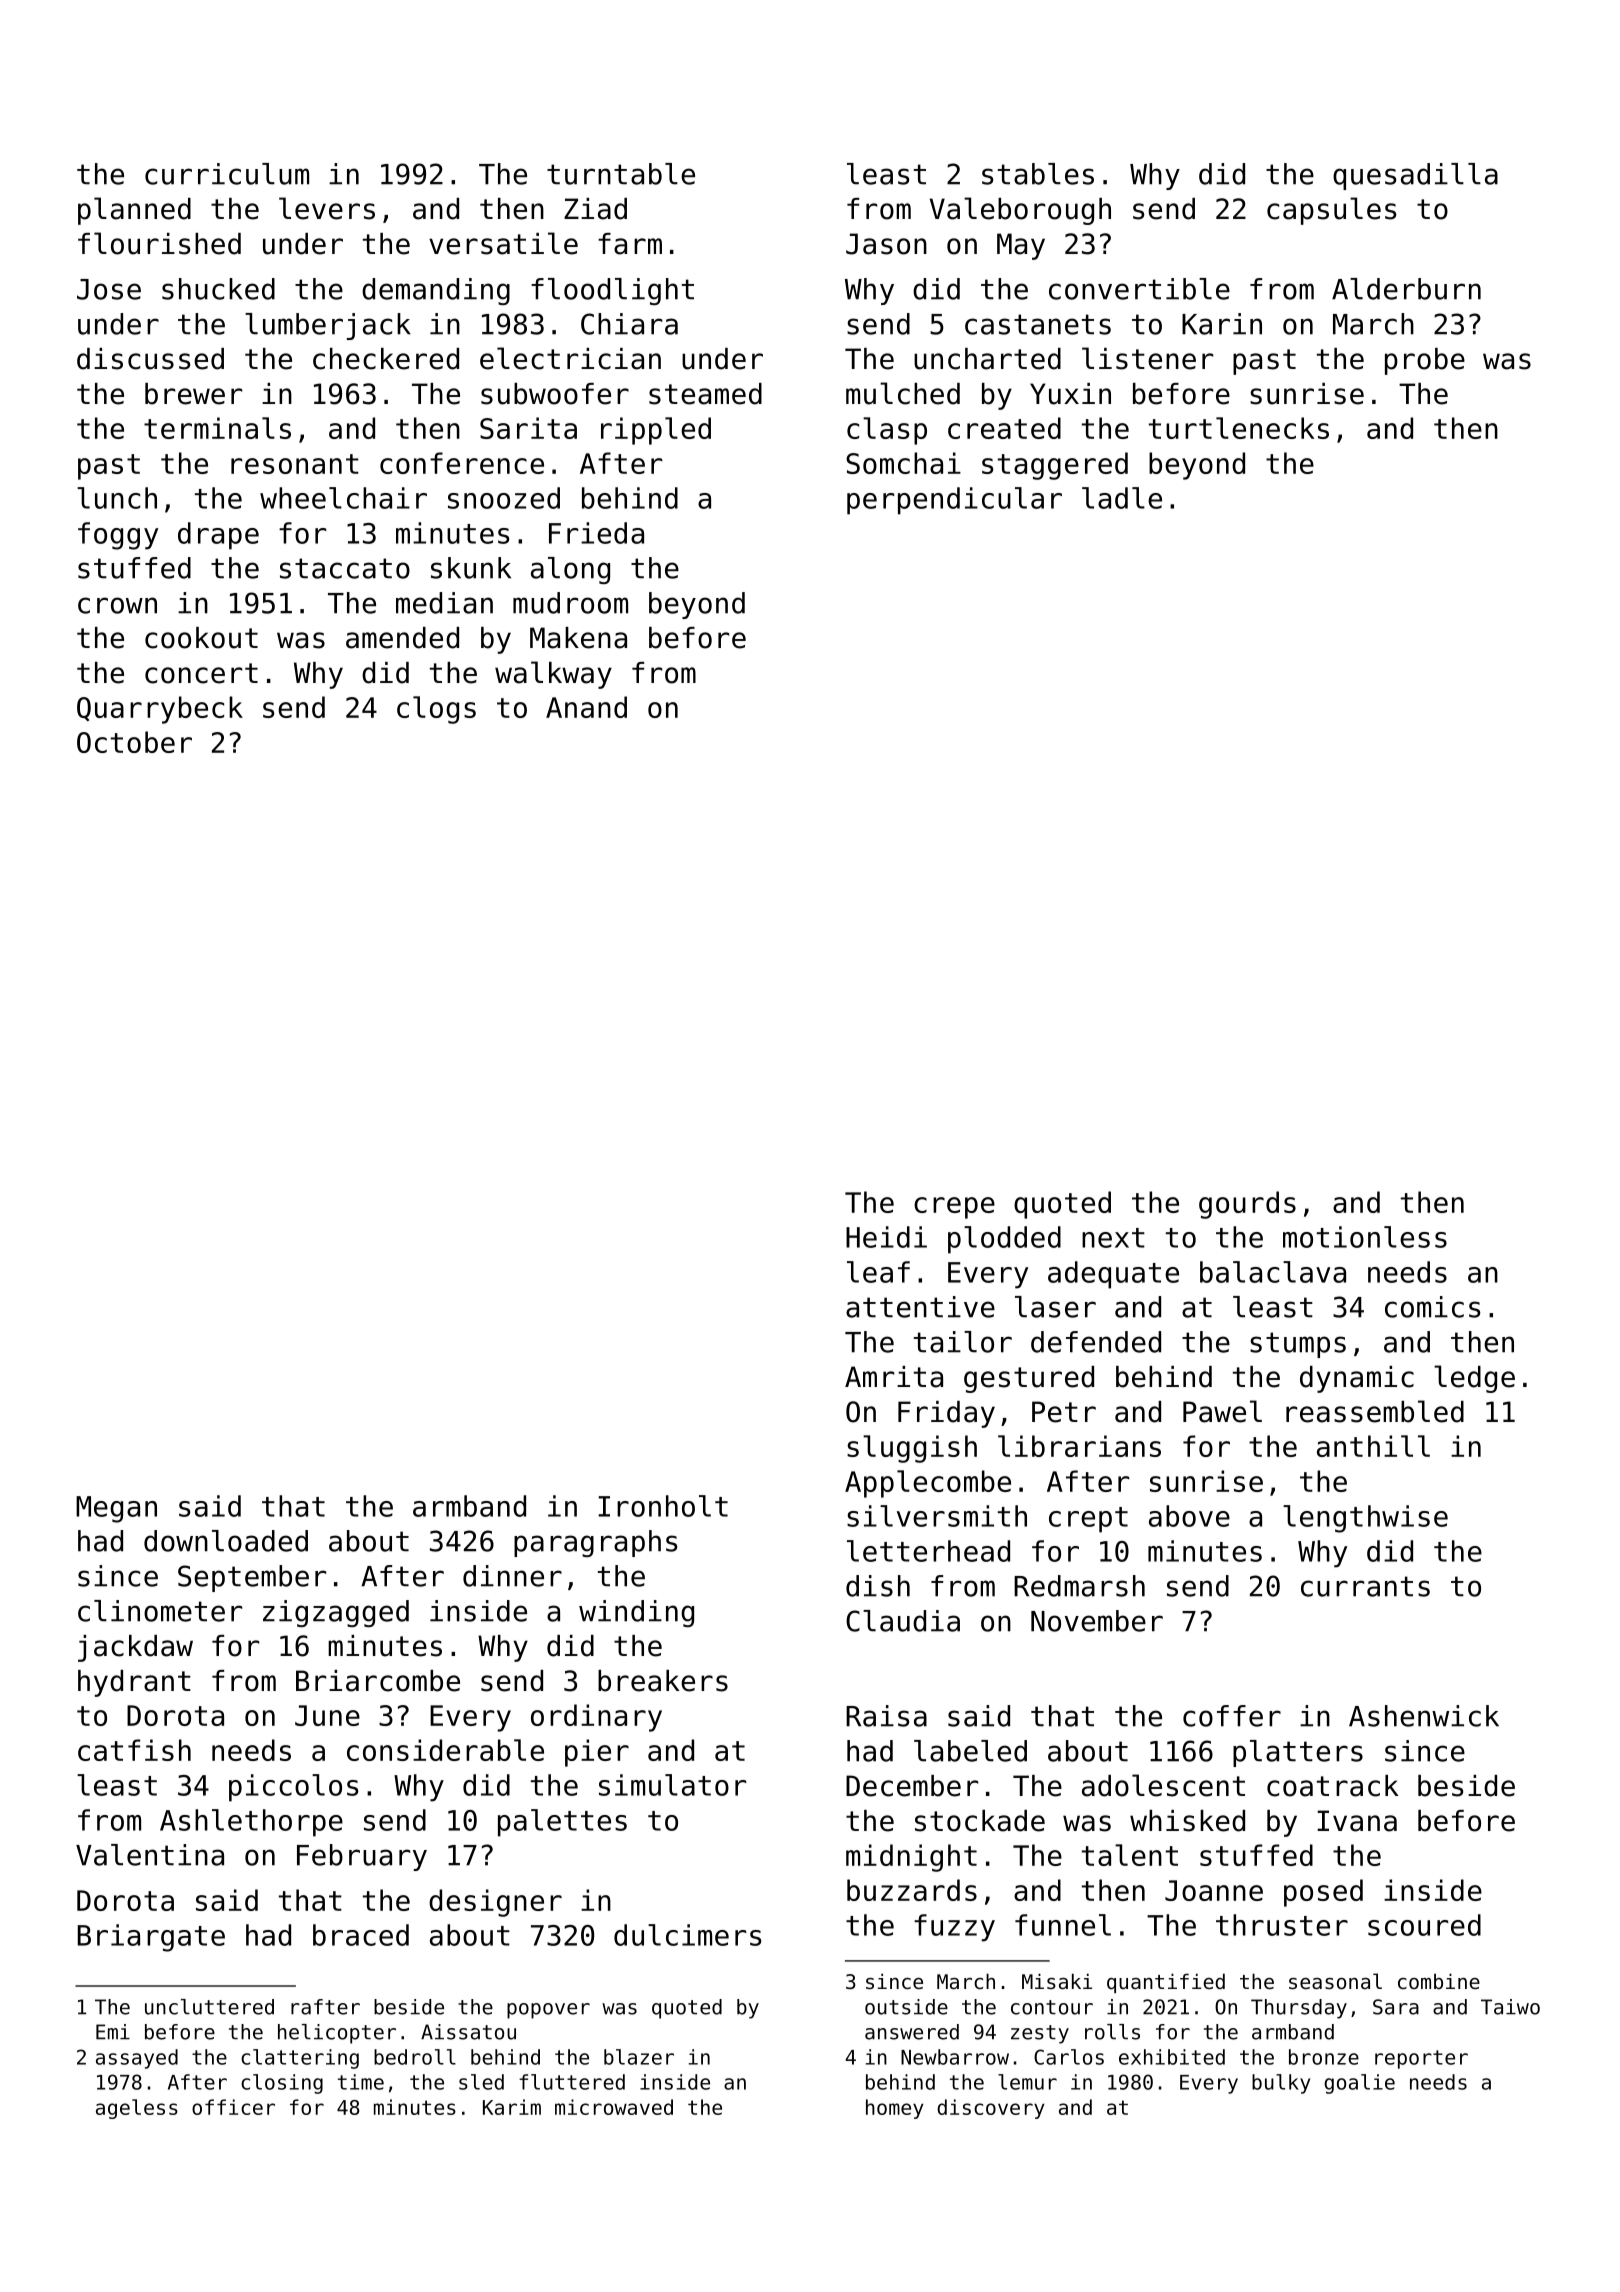 The height and width of the document is (2292, 1620). I want to click on turtlenecks, so click(1239, 428).
